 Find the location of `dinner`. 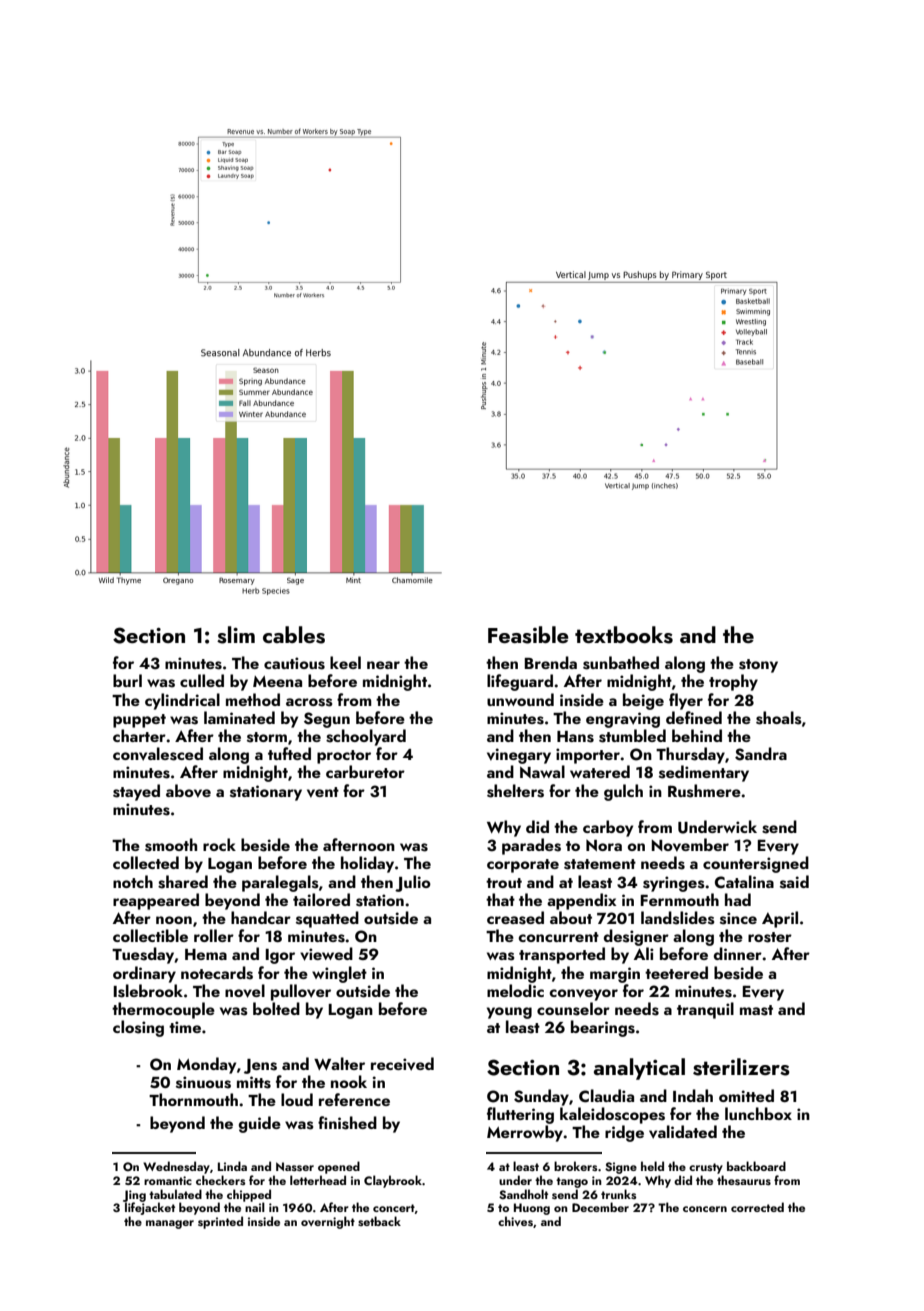

dinner is located at coordinates (738, 953).
